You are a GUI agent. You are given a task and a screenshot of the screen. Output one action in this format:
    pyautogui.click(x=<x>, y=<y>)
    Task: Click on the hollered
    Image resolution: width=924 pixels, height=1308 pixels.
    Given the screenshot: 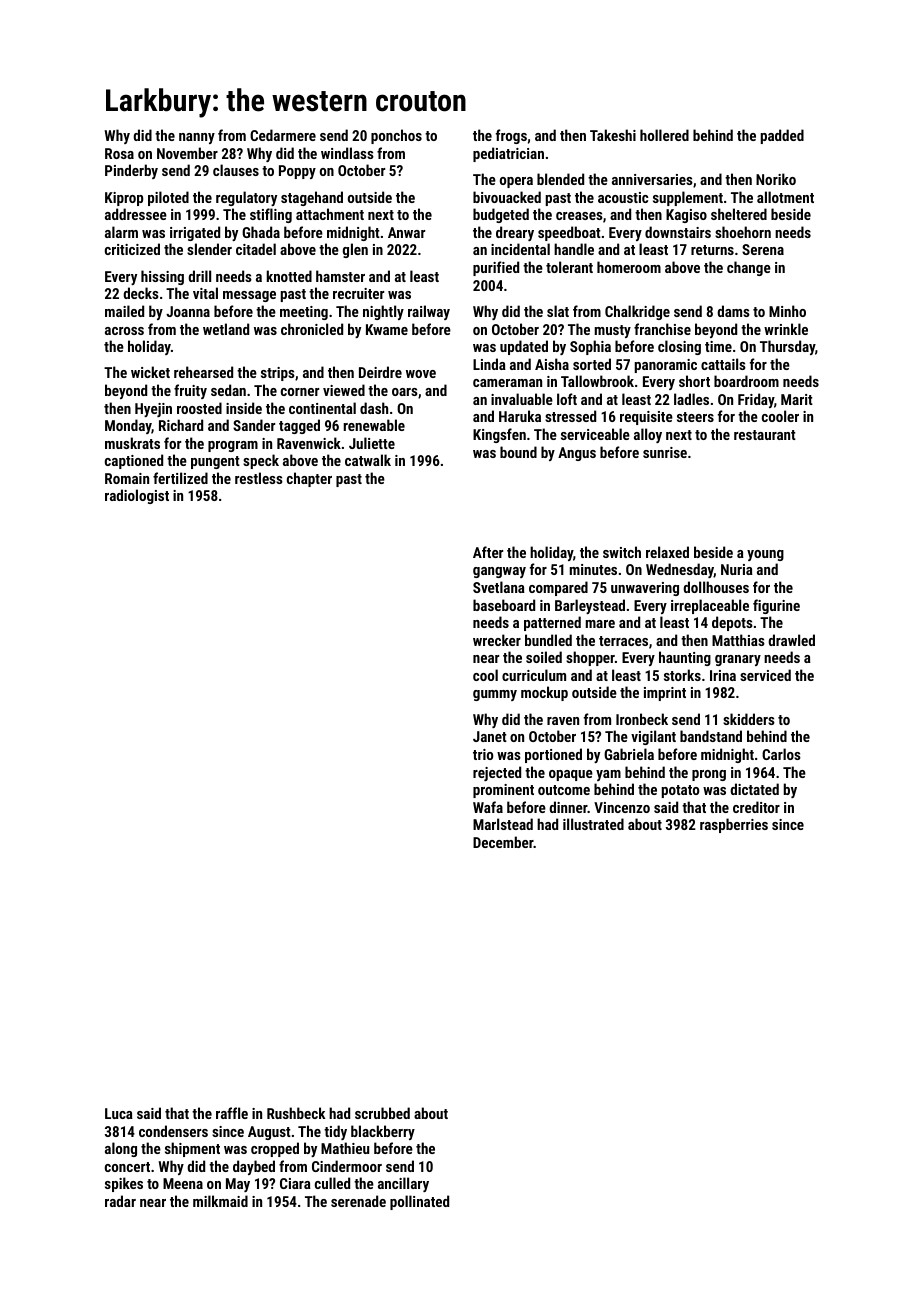 What is the action you would take?
    pyautogui.click(x=664, y=135)
